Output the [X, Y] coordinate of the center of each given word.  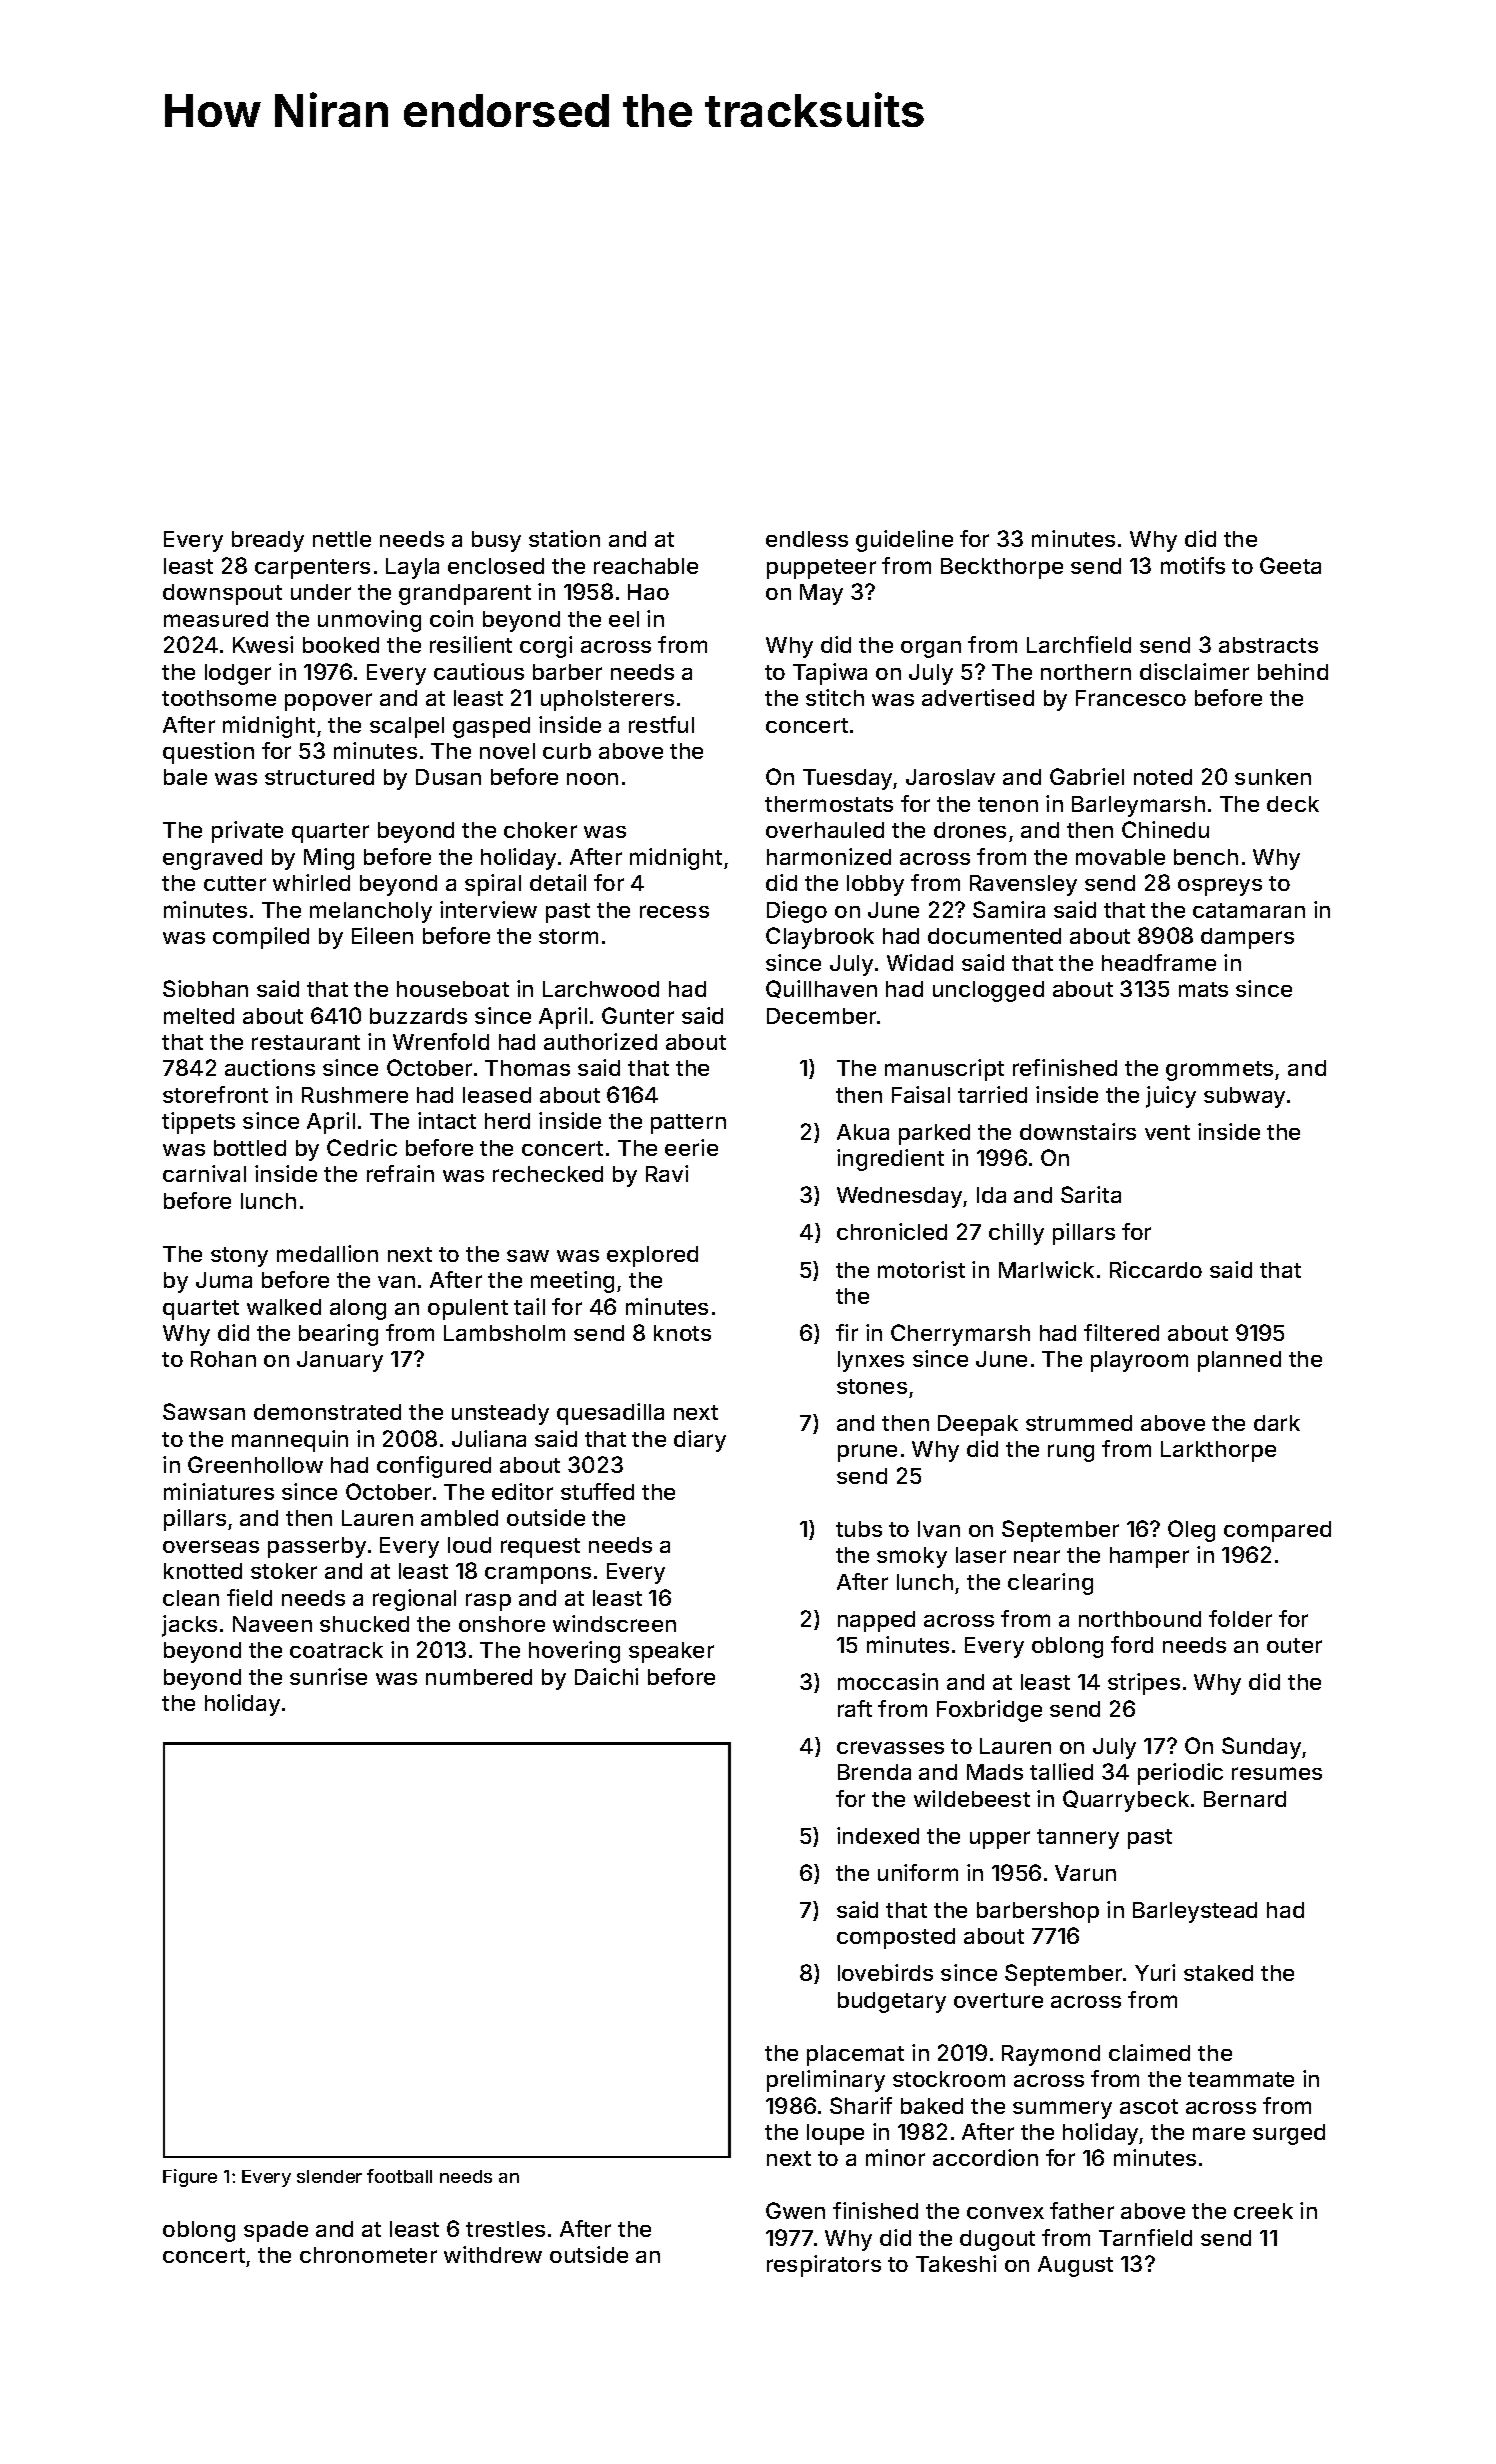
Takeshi [956, 2263]
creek [1263, 2211]
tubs [859, 1529]
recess [674, 911]
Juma [224, 1280]
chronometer [368, 2255]
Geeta [1290, 565]
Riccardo [1156, 1269]
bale [185, 777]
